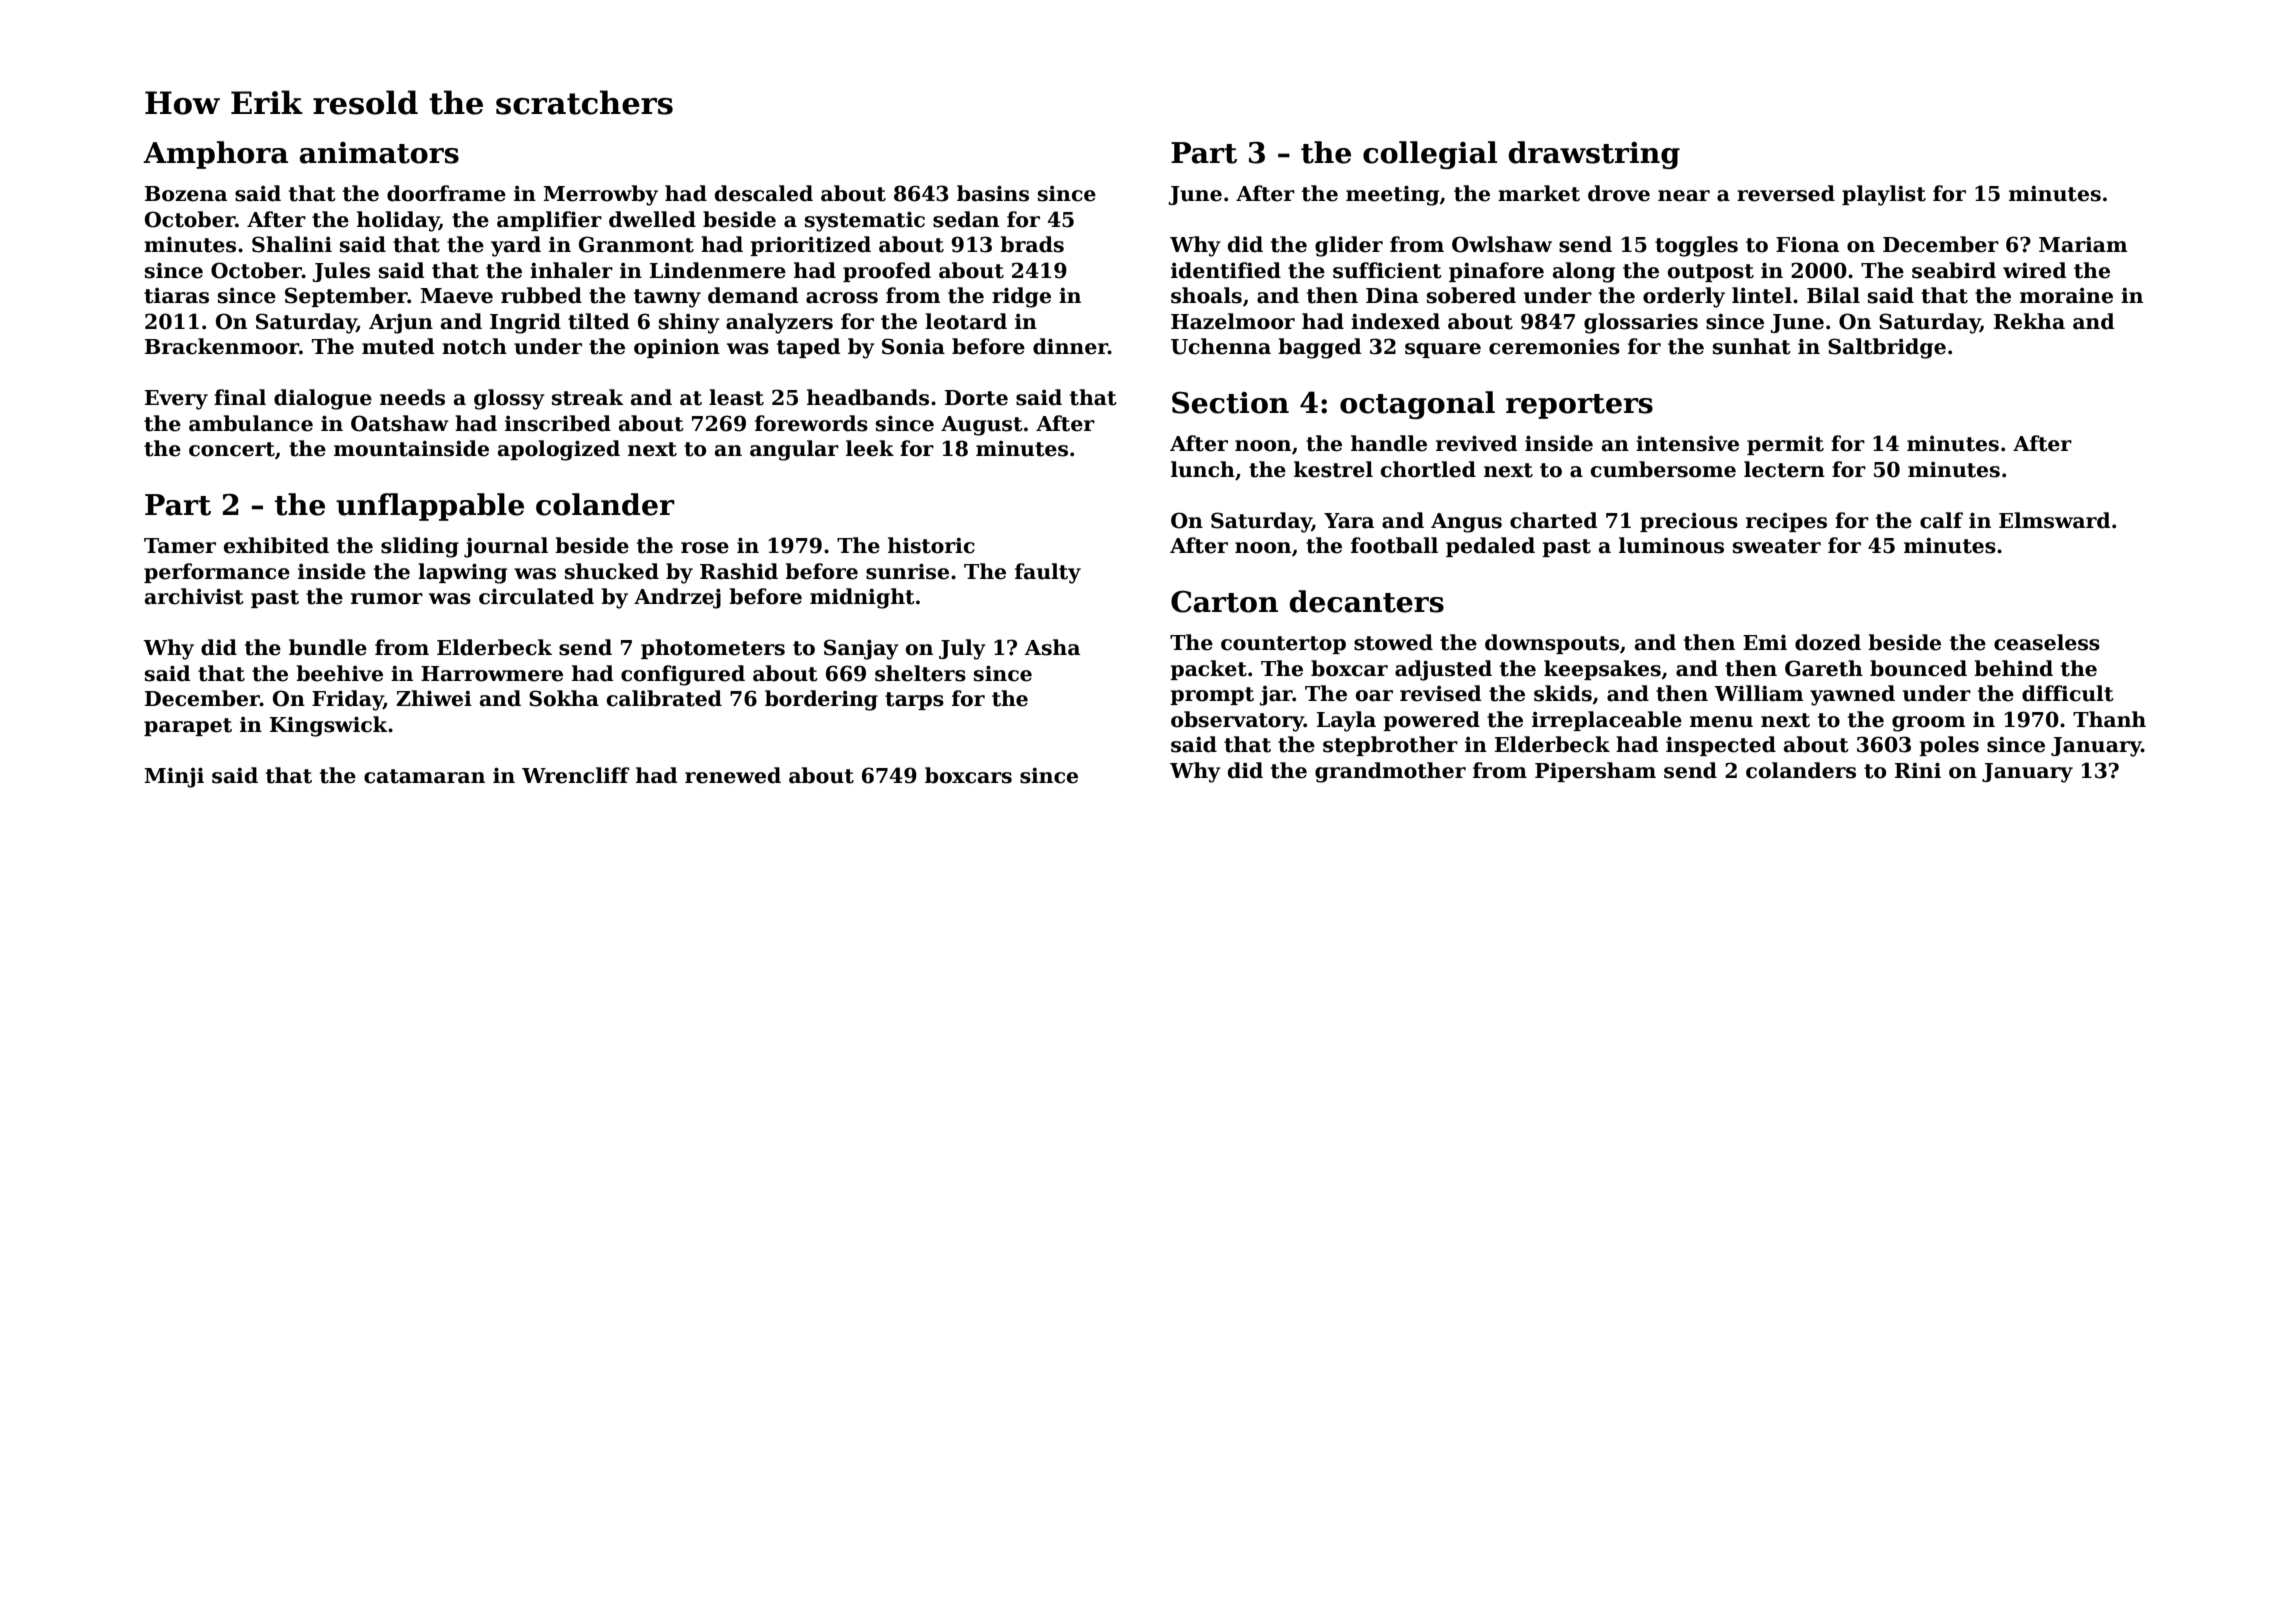 This screenshot has height=1620, width=2292. I want to click on ceremonies, so click(1554, 347).
